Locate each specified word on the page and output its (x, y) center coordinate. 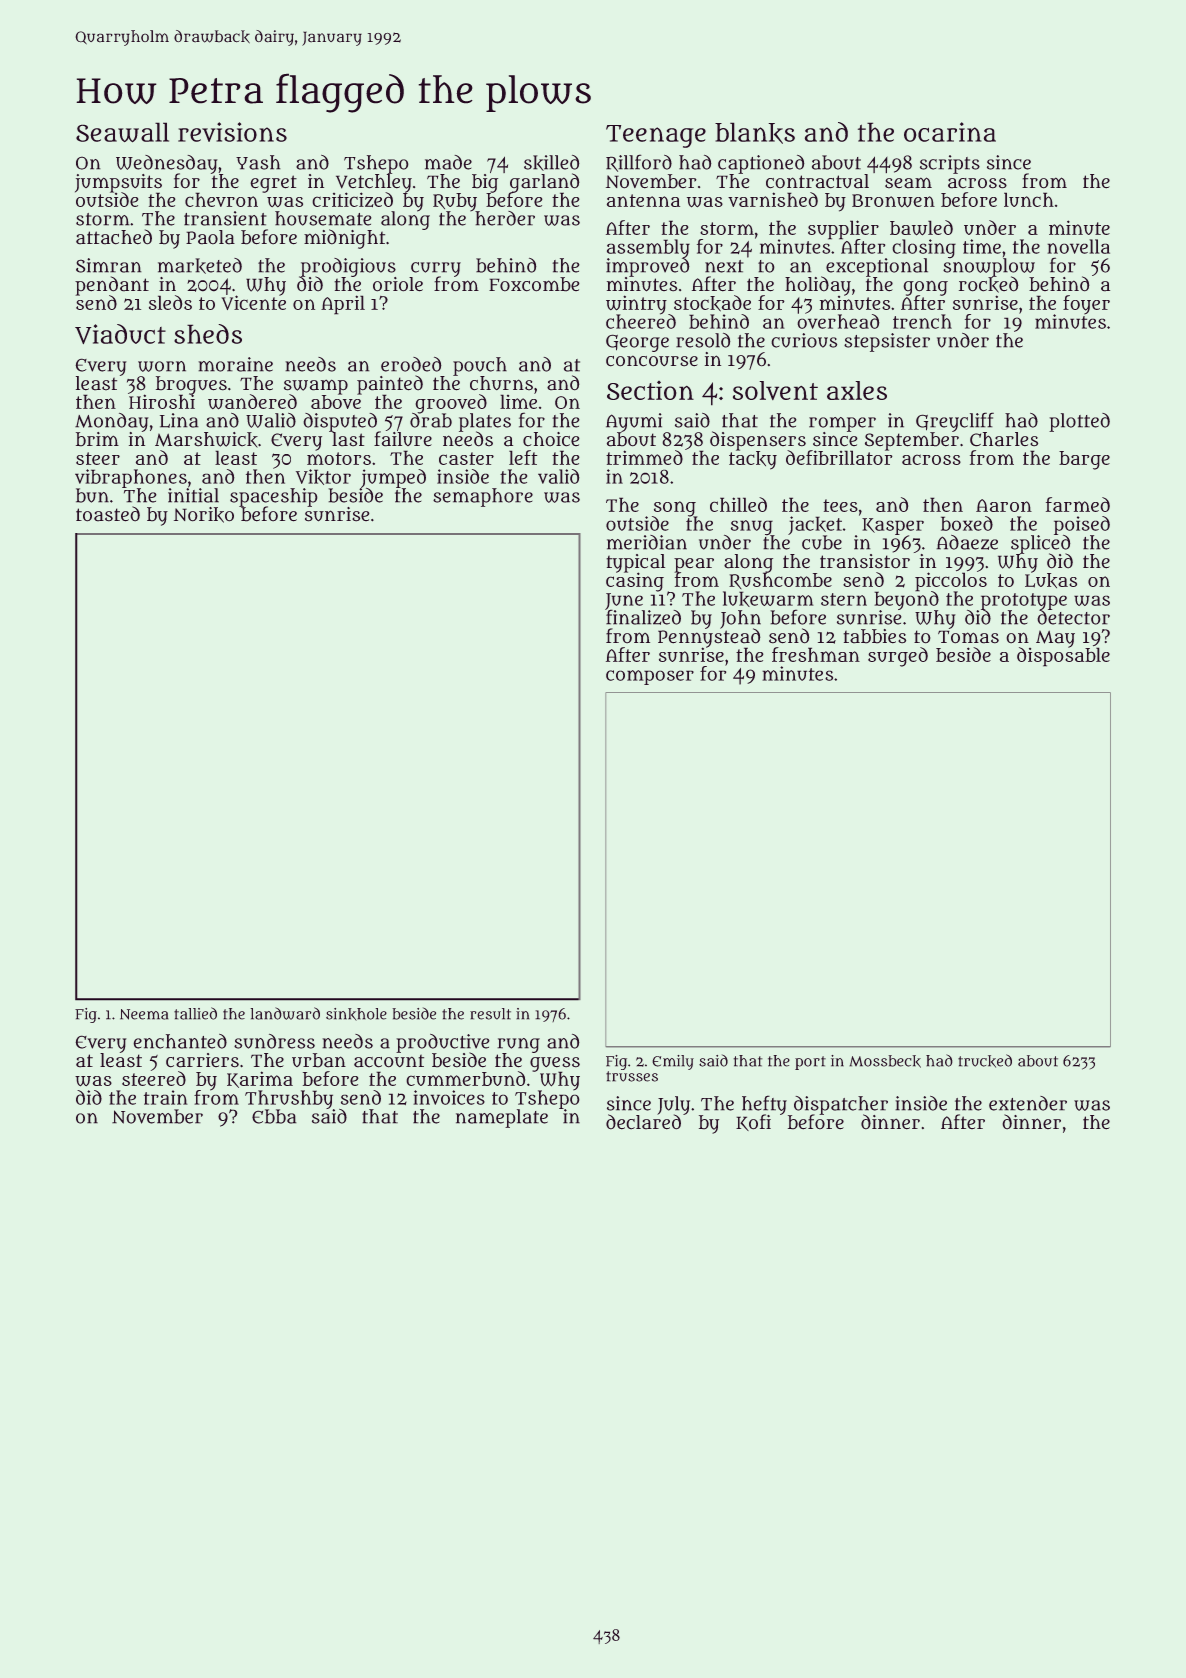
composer (650, 677)
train (166, 1097)
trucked (985, 1061)
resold (703, 340)
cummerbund (465, 1078)
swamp (316, 386)
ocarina (950, 132)
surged (898, 657)
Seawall (122, 132)
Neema (144, 1014)
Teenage (656, 136)
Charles (1004, 439)
